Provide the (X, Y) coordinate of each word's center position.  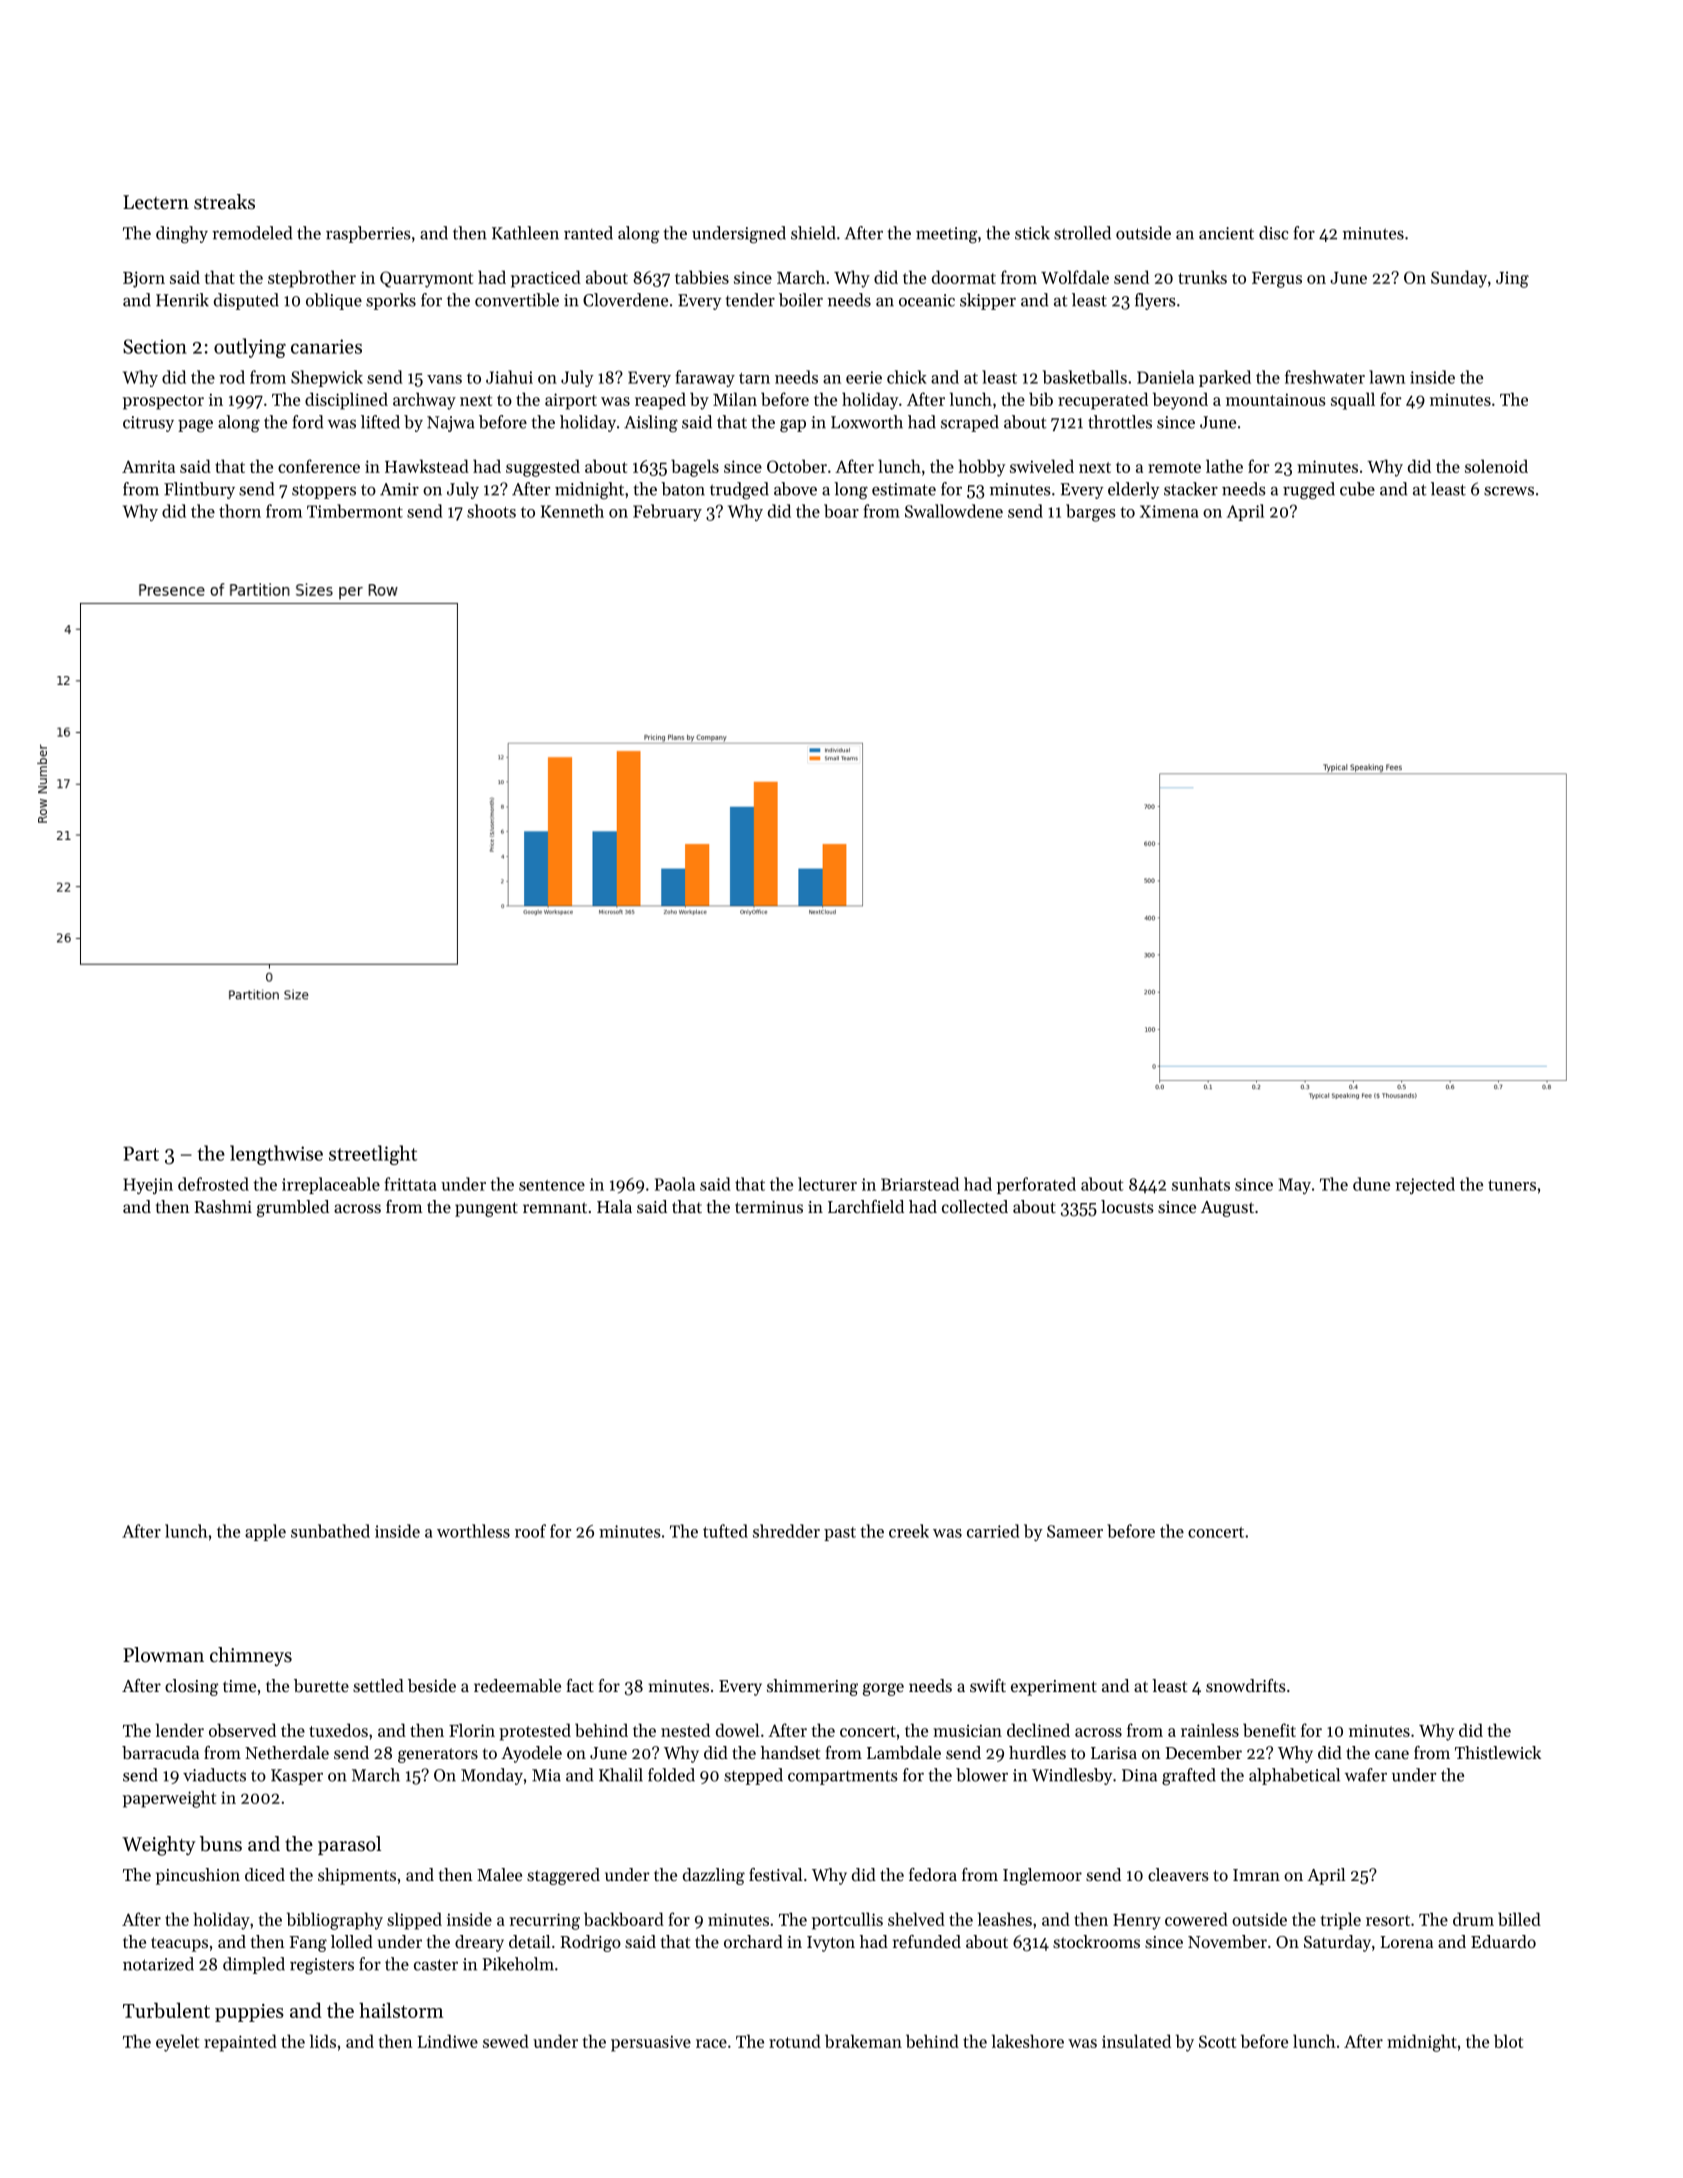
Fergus (1277, 280)
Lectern (156, 202)
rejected (1425, 1185)
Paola (675, 1184)
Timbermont (355, 511)
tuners (1512, 1185)
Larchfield (866, 1206)
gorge (883, 1689)
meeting (946, 235)
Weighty (159, 1846)
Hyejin (148, 1186)
